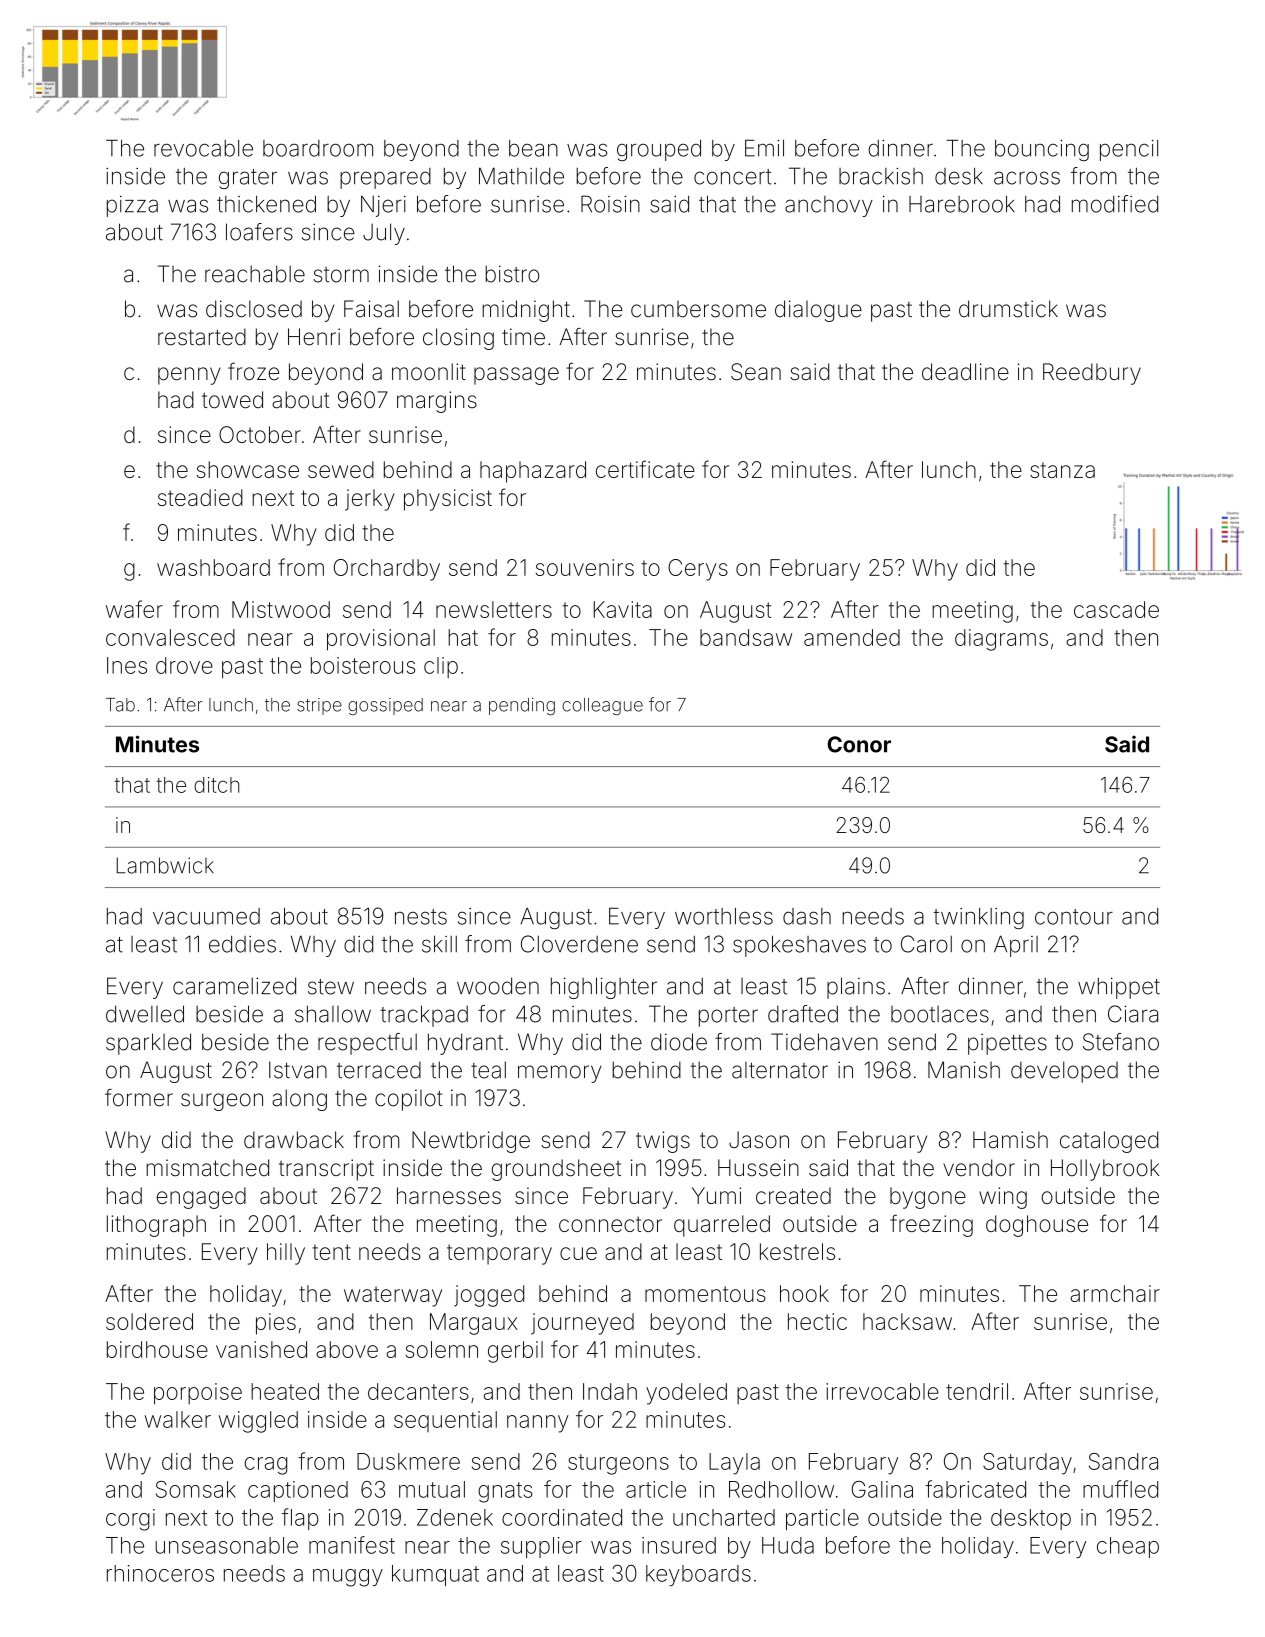  What do you see at coordinates (526, 311) in the screenshot?
I see `midnight` at bounding box center [526, 311].
